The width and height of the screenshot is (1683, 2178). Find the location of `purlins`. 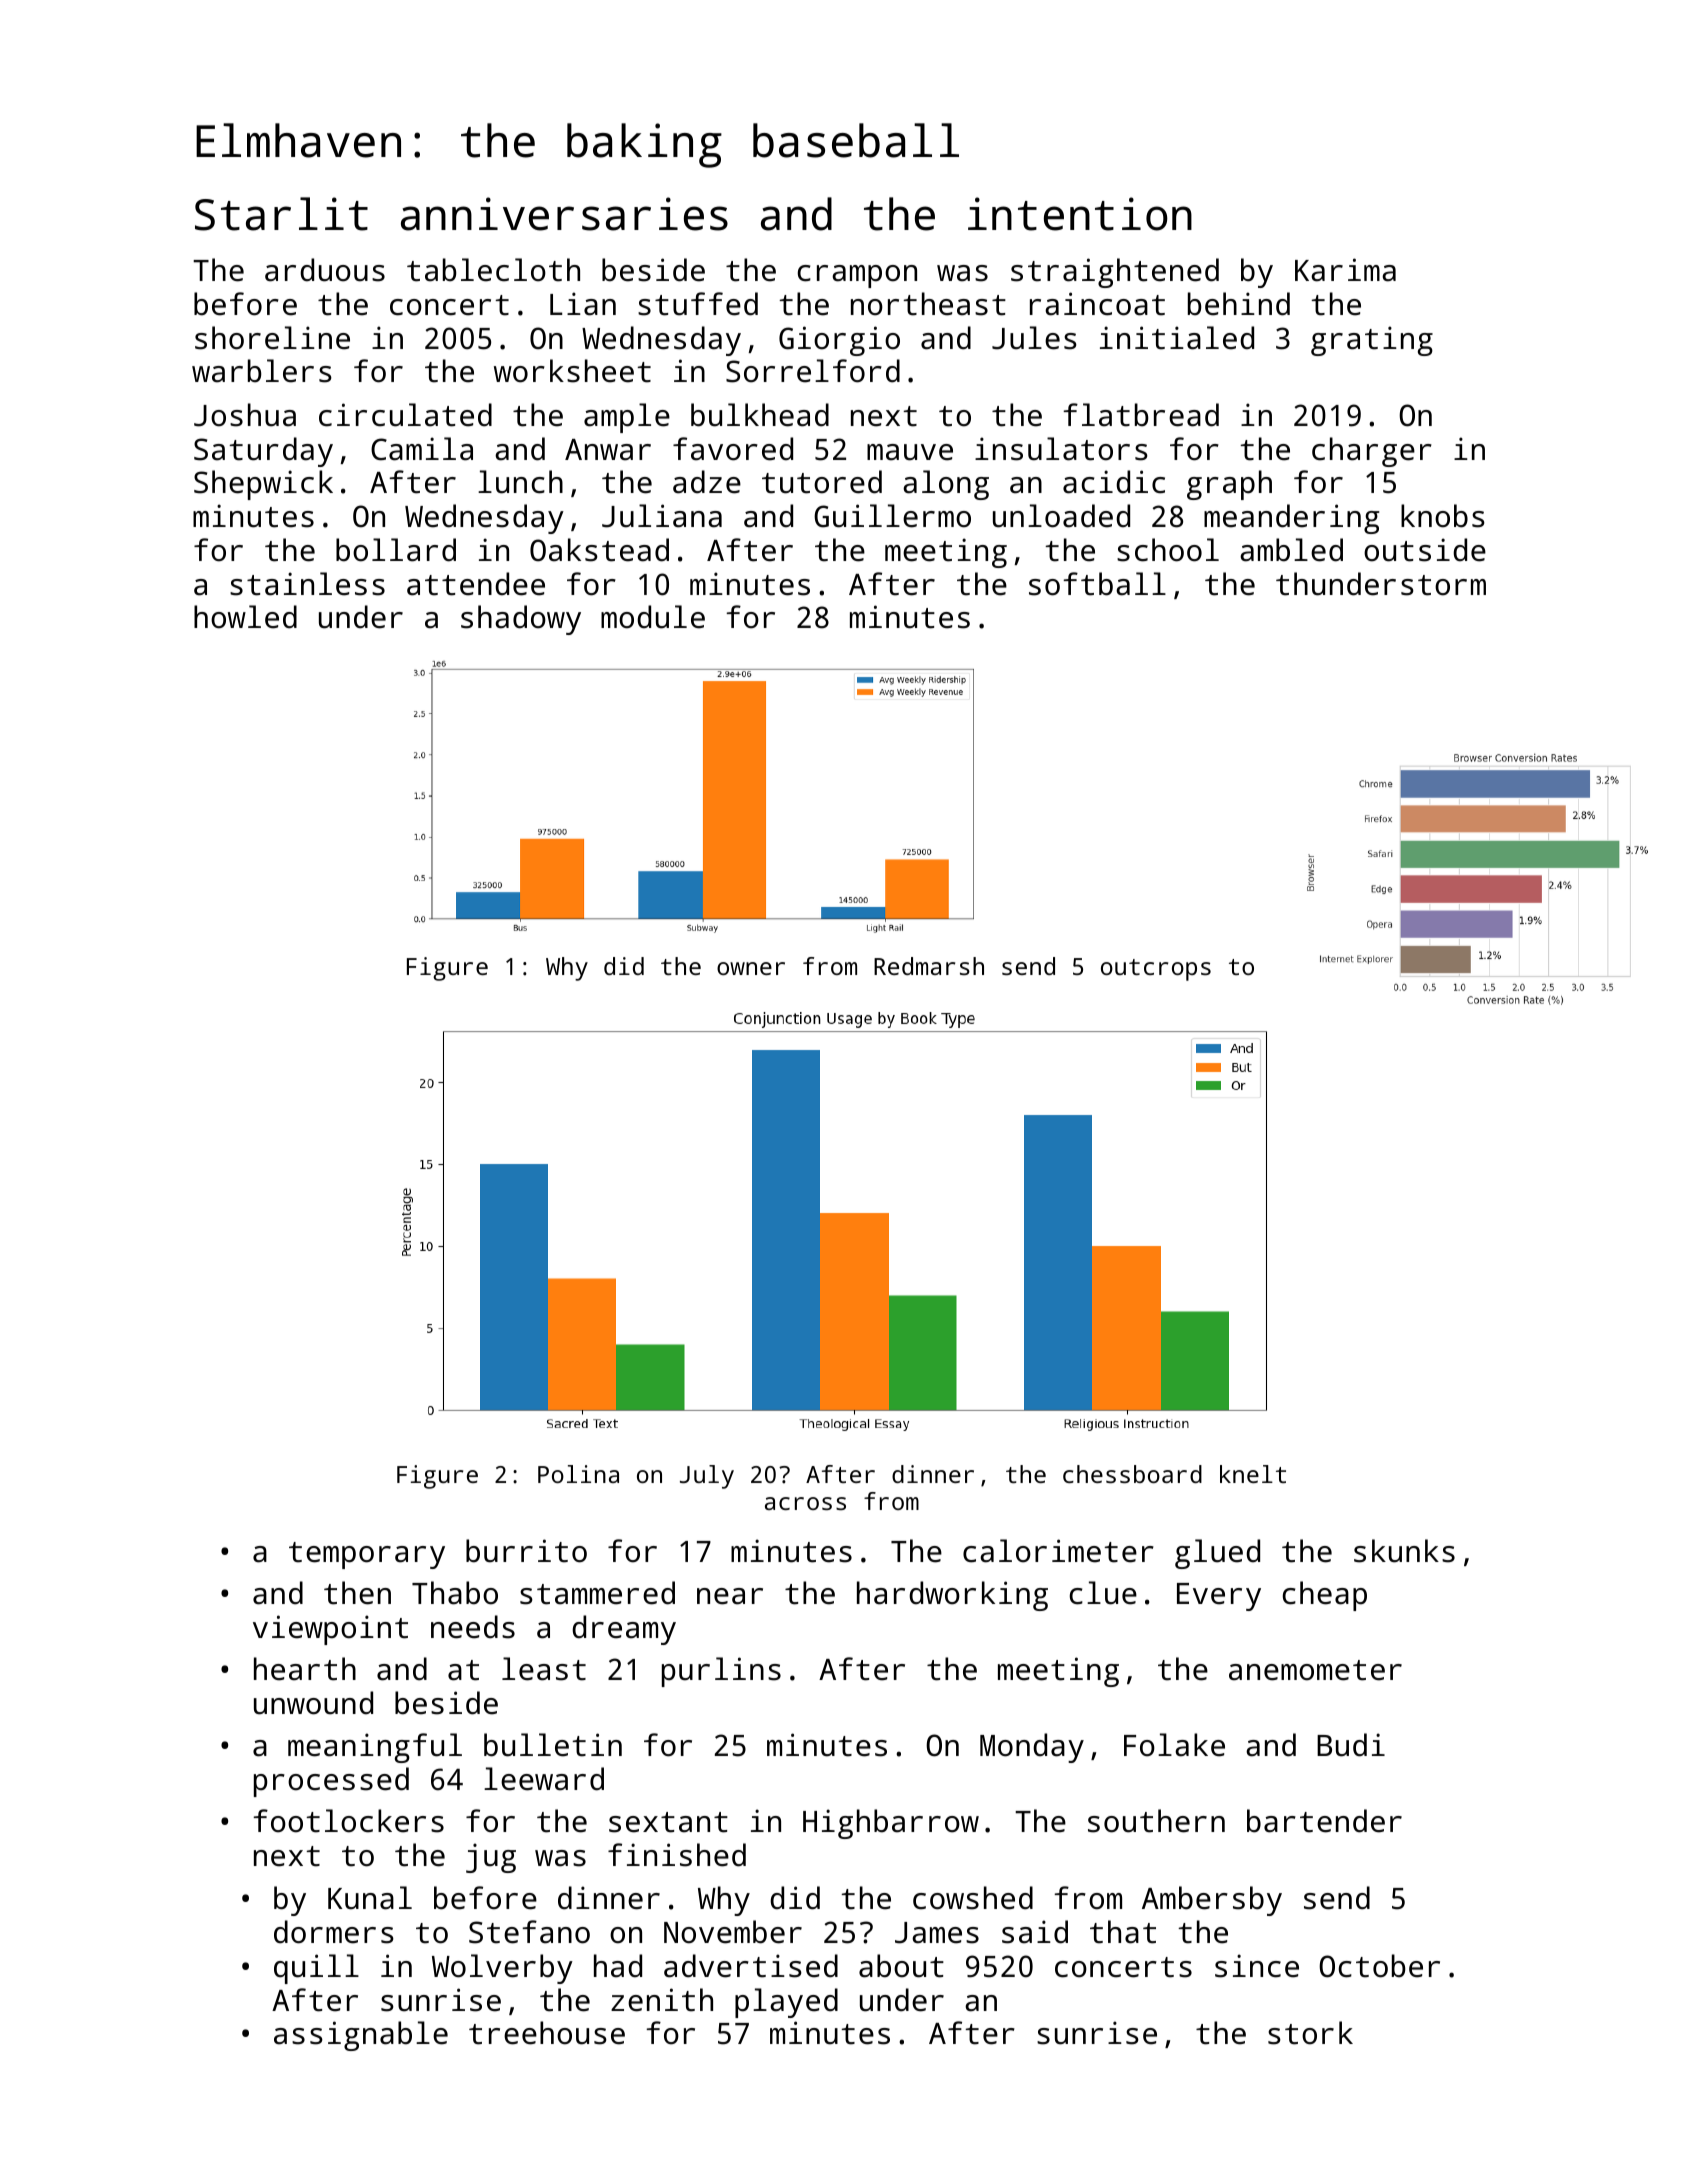

purlins is located at coordinates (721, 1672).
